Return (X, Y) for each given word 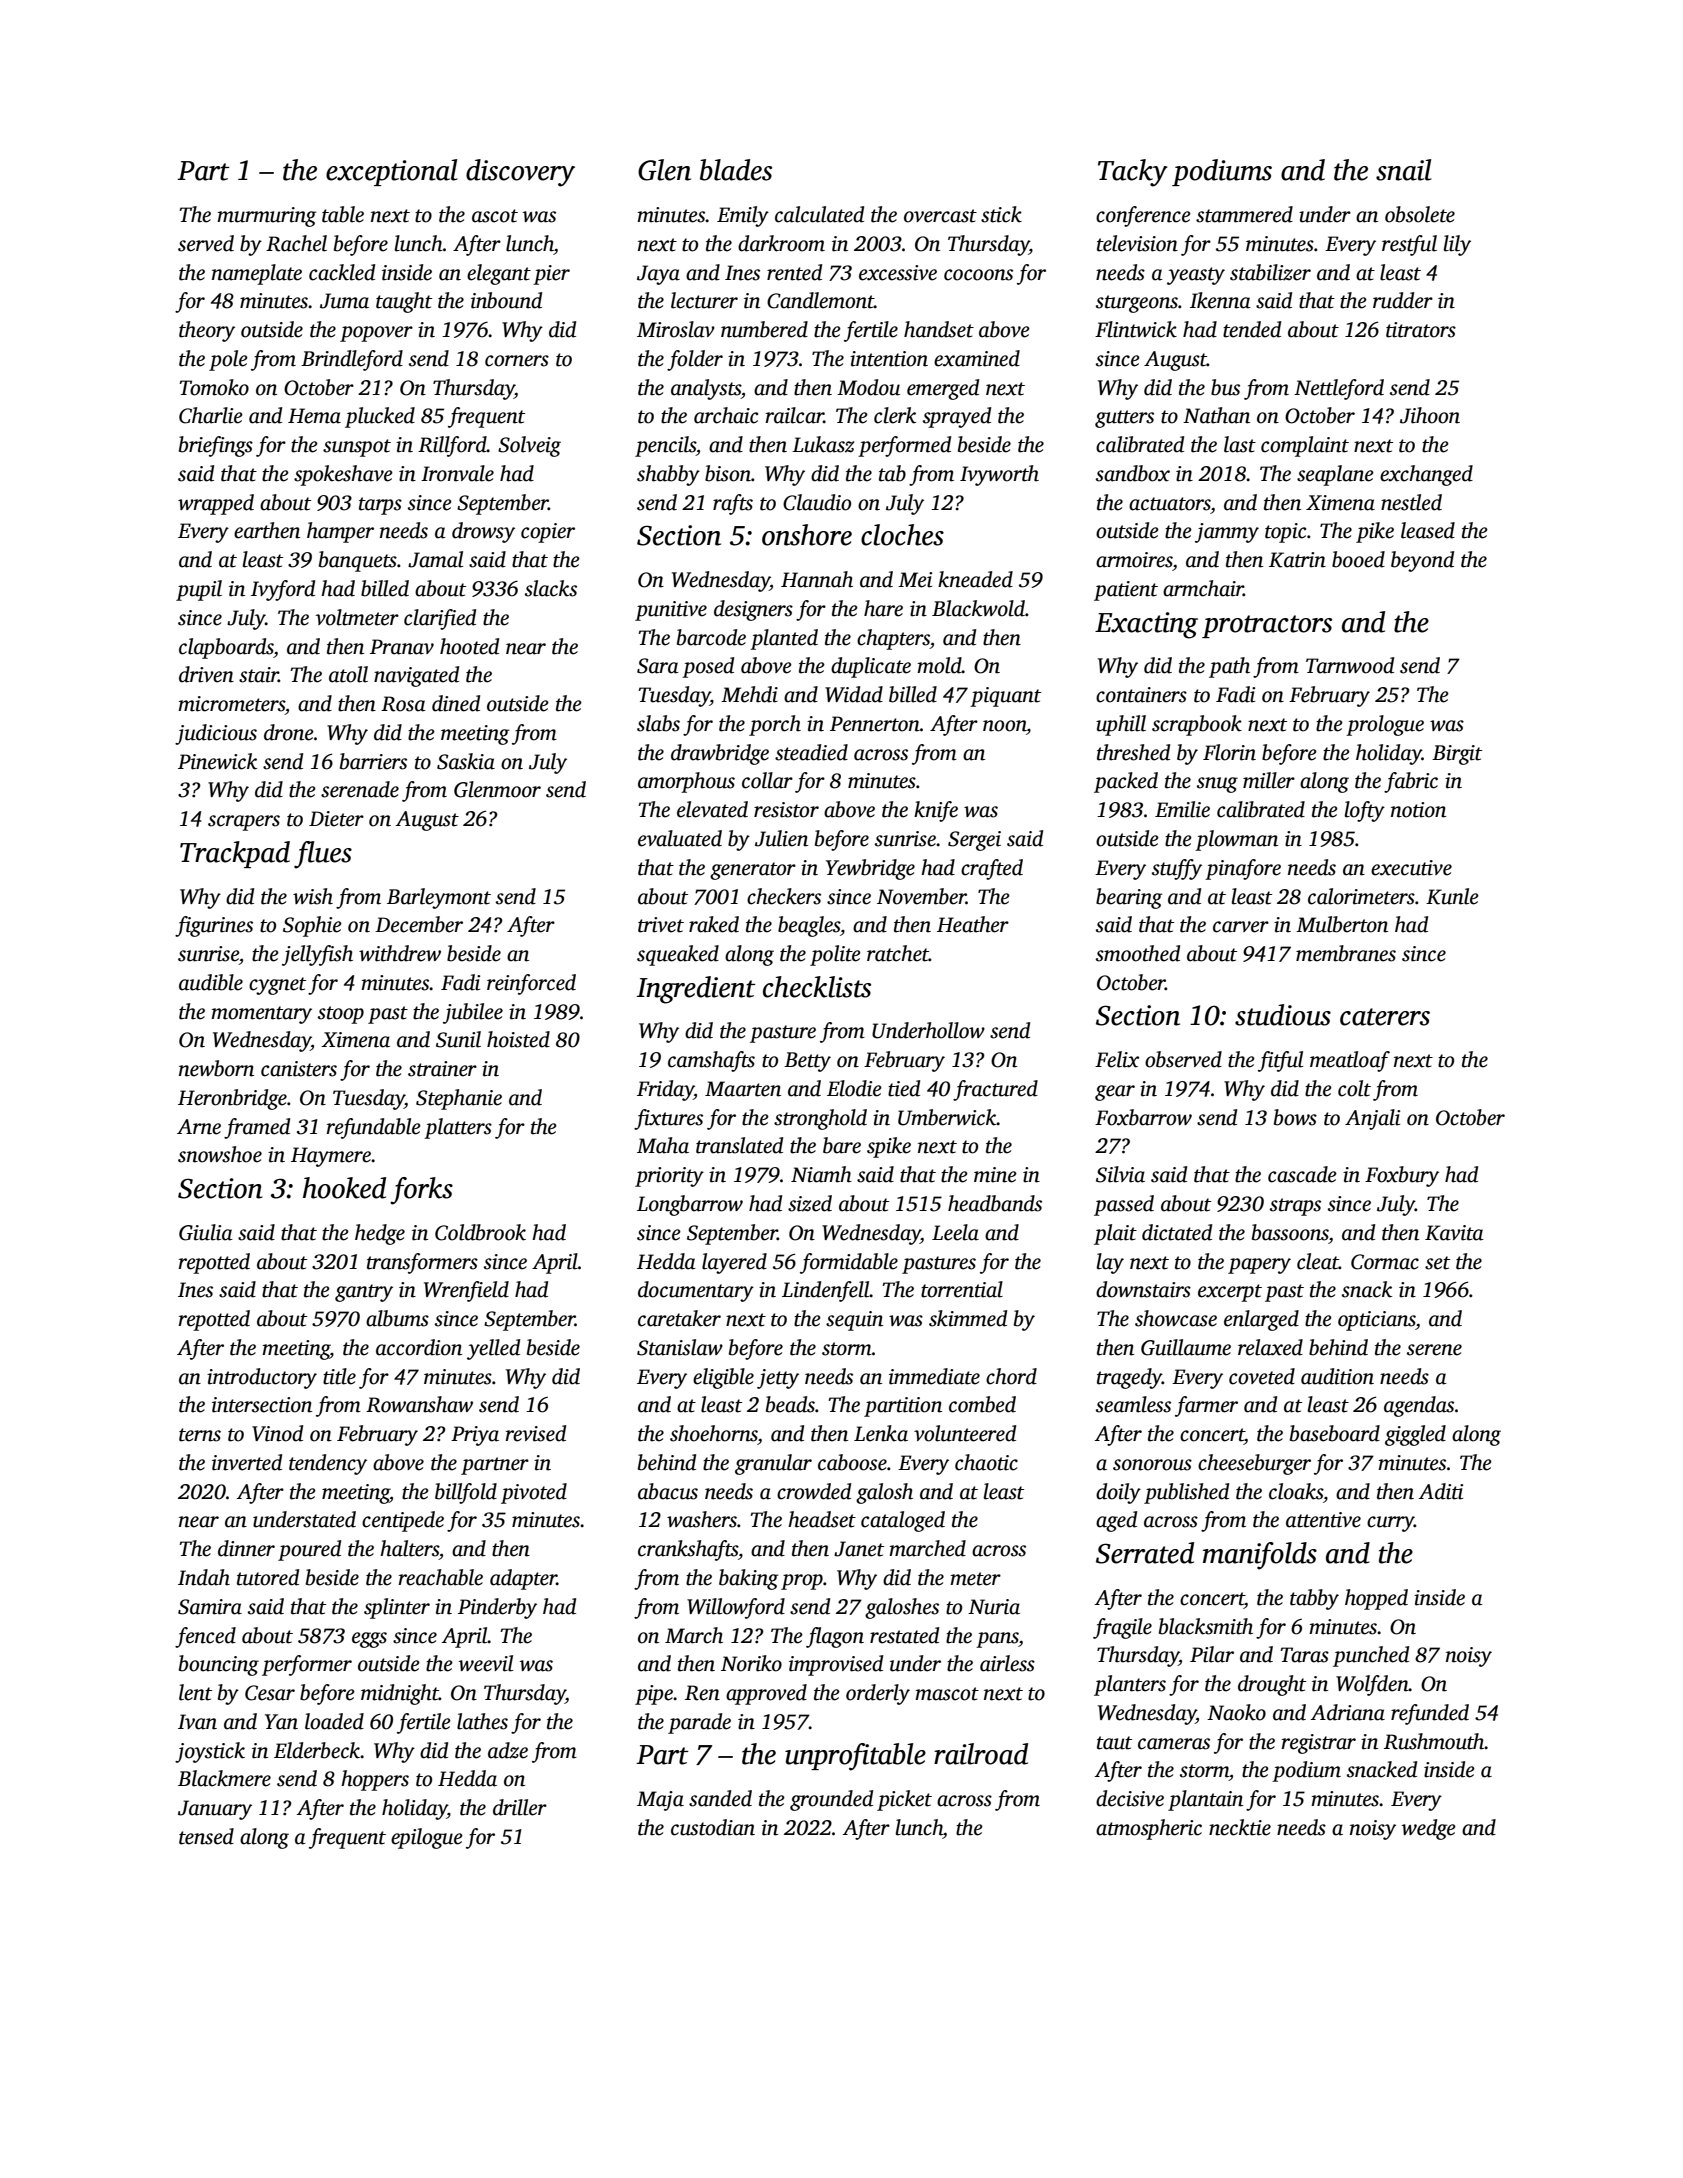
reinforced (531, 984)
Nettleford (1339, 389)
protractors (1267, 626)
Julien (781, 838)
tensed (206, 1836)
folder (695, 360)
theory (207, 331)
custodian (713, 1827)
